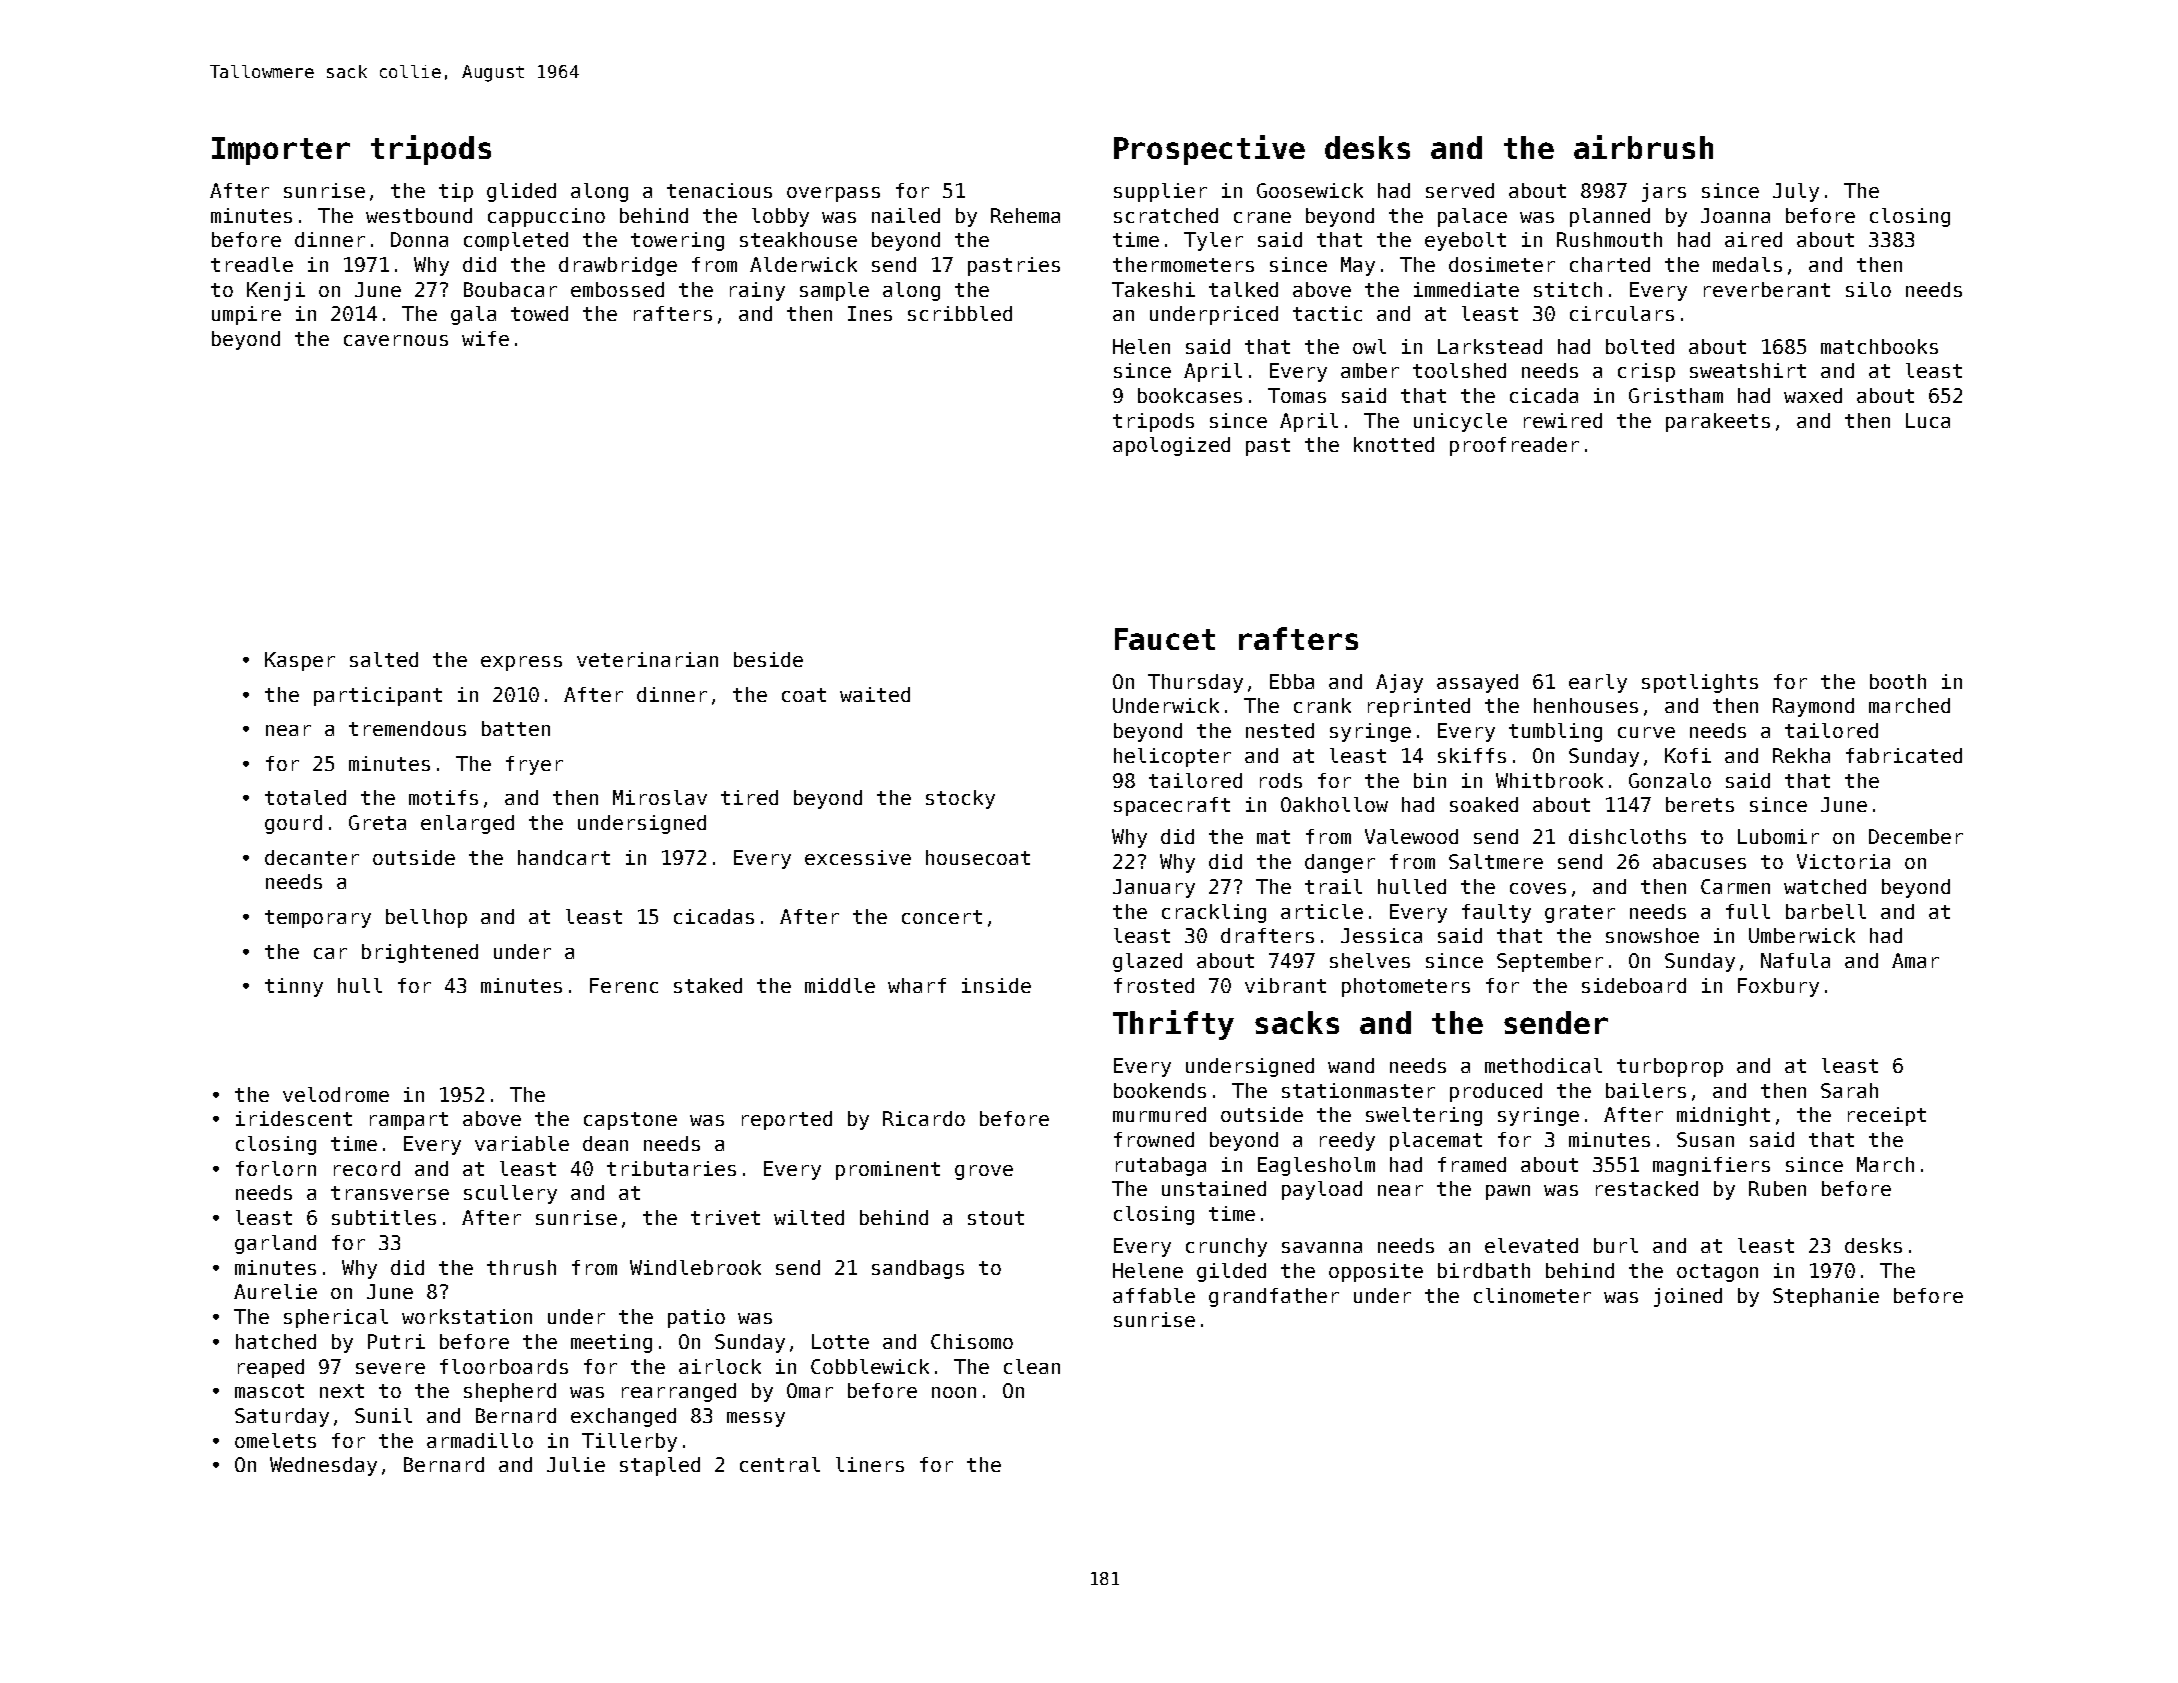 The height and width of the screenshot is (1683, 2178). What do you see at coordinates (467, 1316) in the screenshot?
I see `workstation` at bounding box center [467, 1316].
